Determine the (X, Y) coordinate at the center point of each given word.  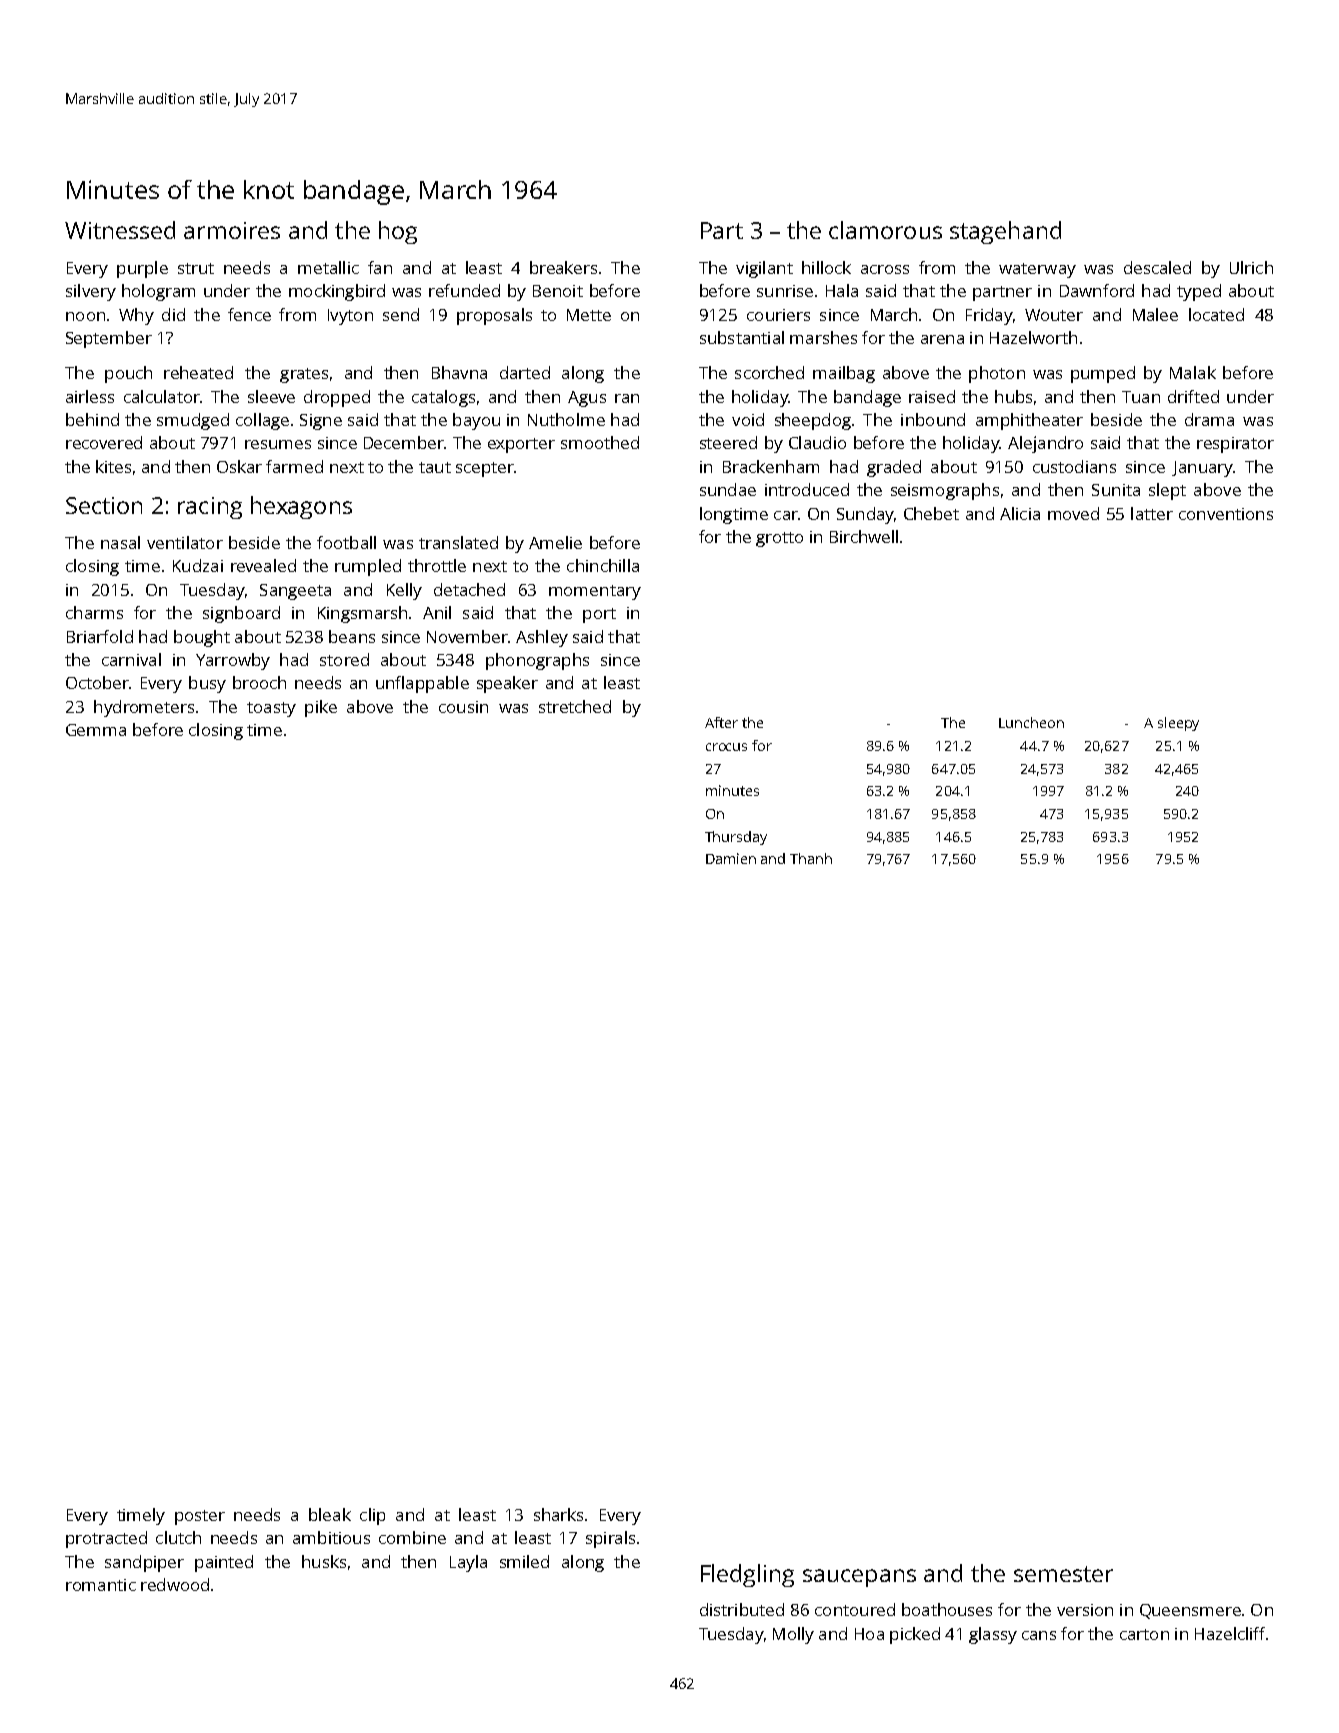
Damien (731, 858)
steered (728, 442)
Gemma (96, 730)
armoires (232, 230)
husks (324, 1561)
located (1216, 314)
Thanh (811, 858)
